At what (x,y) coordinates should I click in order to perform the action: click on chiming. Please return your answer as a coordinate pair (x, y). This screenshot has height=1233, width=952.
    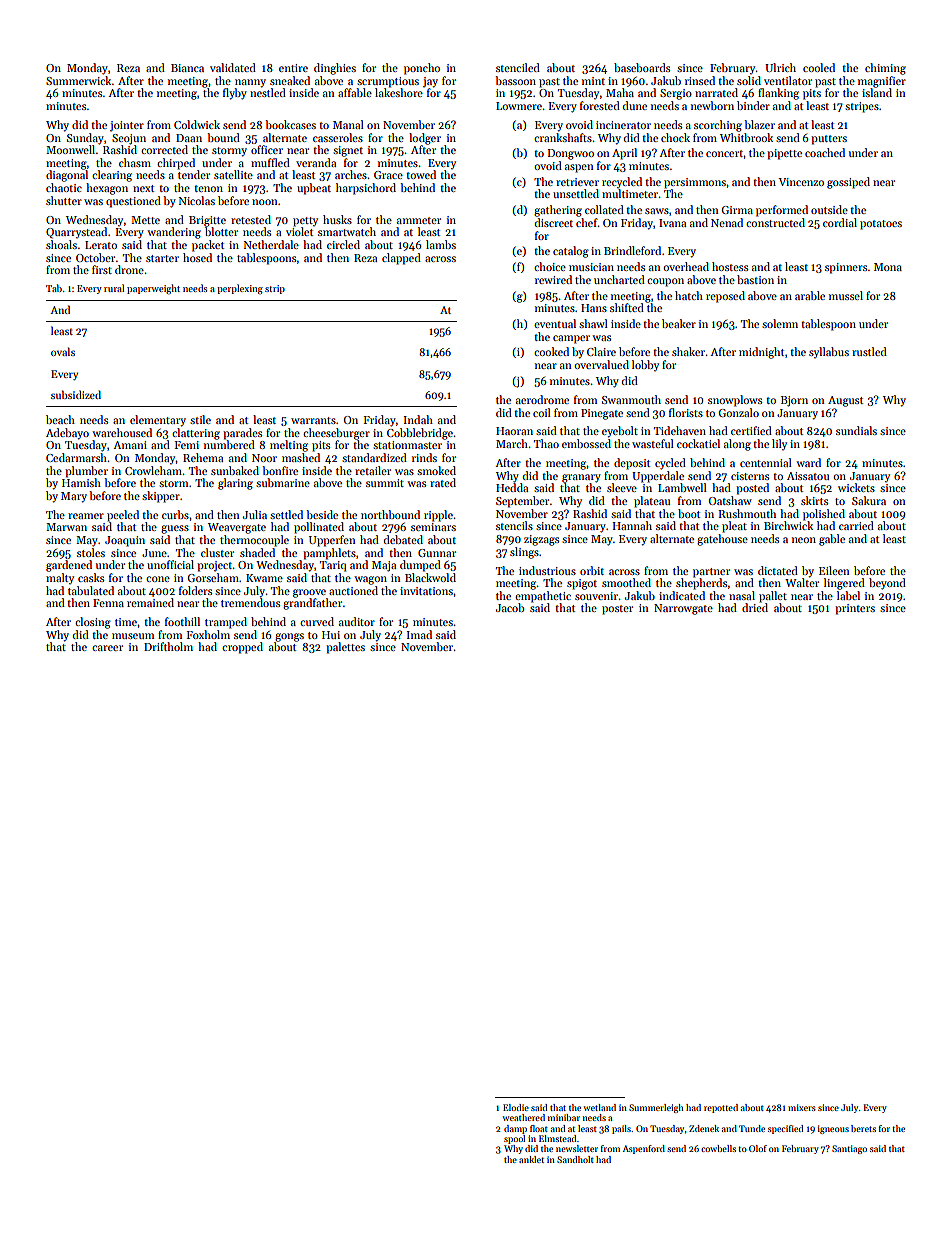
    Looking at the image, I should click on (885, 69).
